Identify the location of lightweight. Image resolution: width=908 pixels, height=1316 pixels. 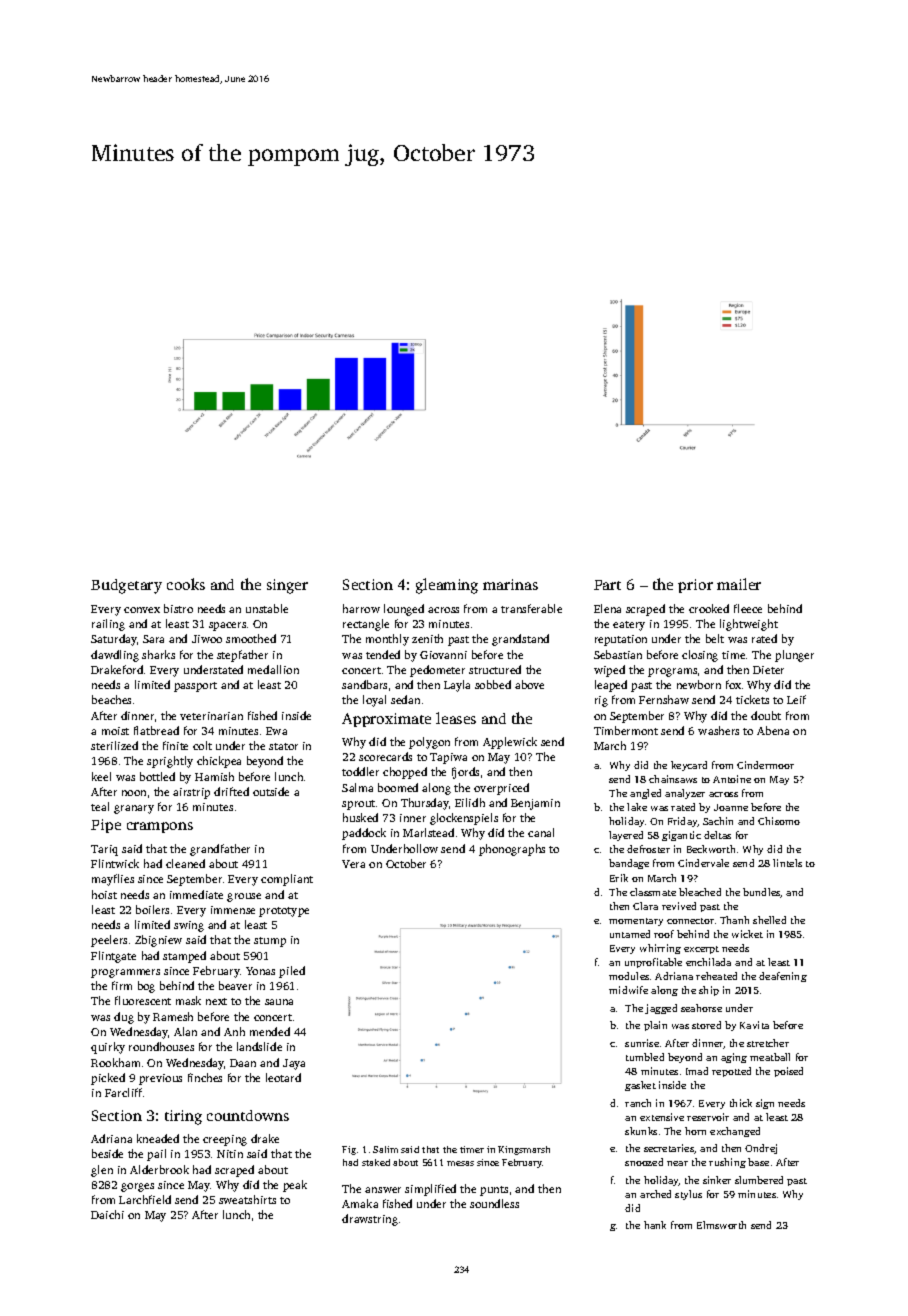
(749, 625).
